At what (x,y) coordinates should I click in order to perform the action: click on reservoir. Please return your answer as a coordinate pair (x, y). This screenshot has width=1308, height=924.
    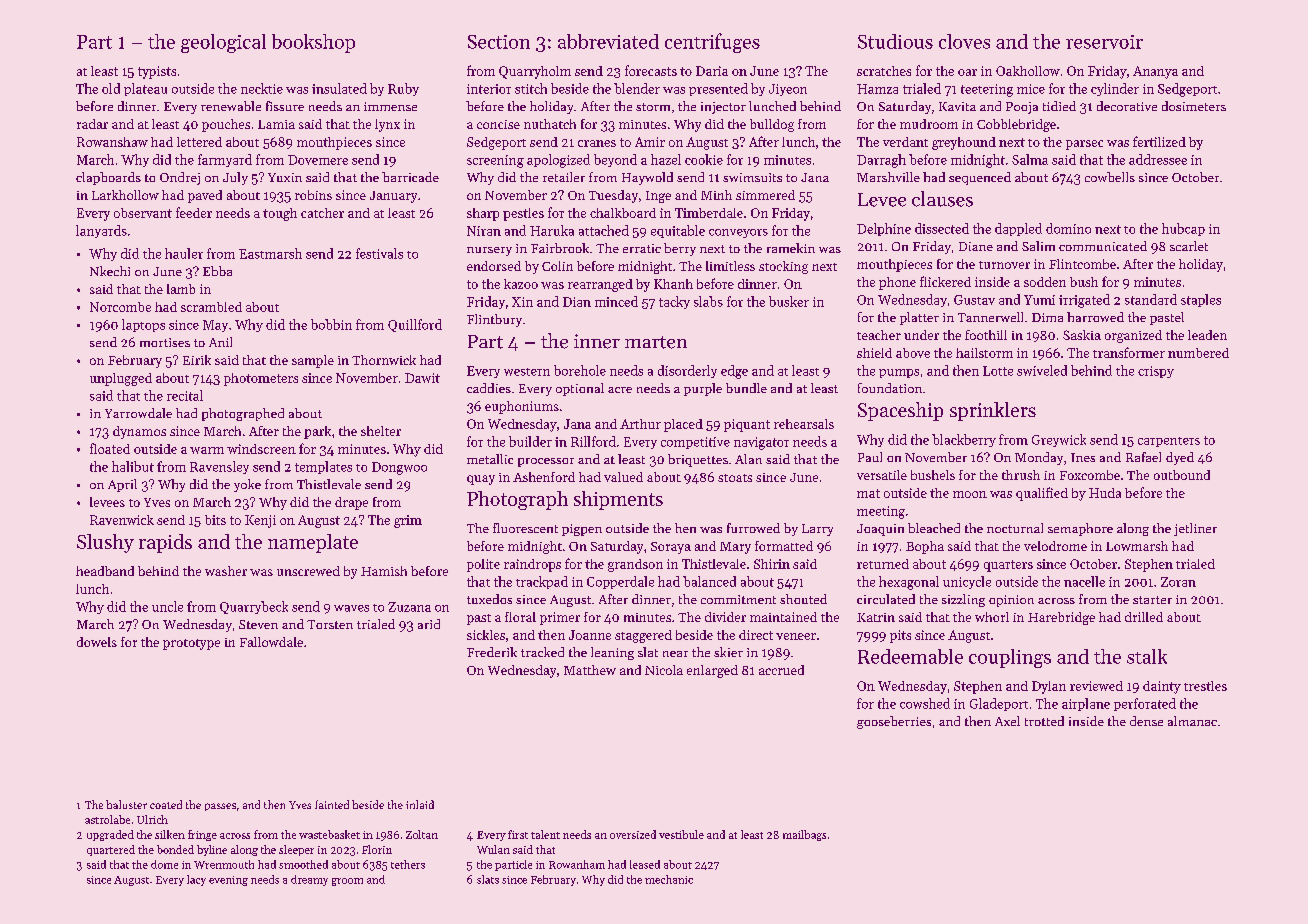
    Looking at the image, I should click on (1104, 42).
